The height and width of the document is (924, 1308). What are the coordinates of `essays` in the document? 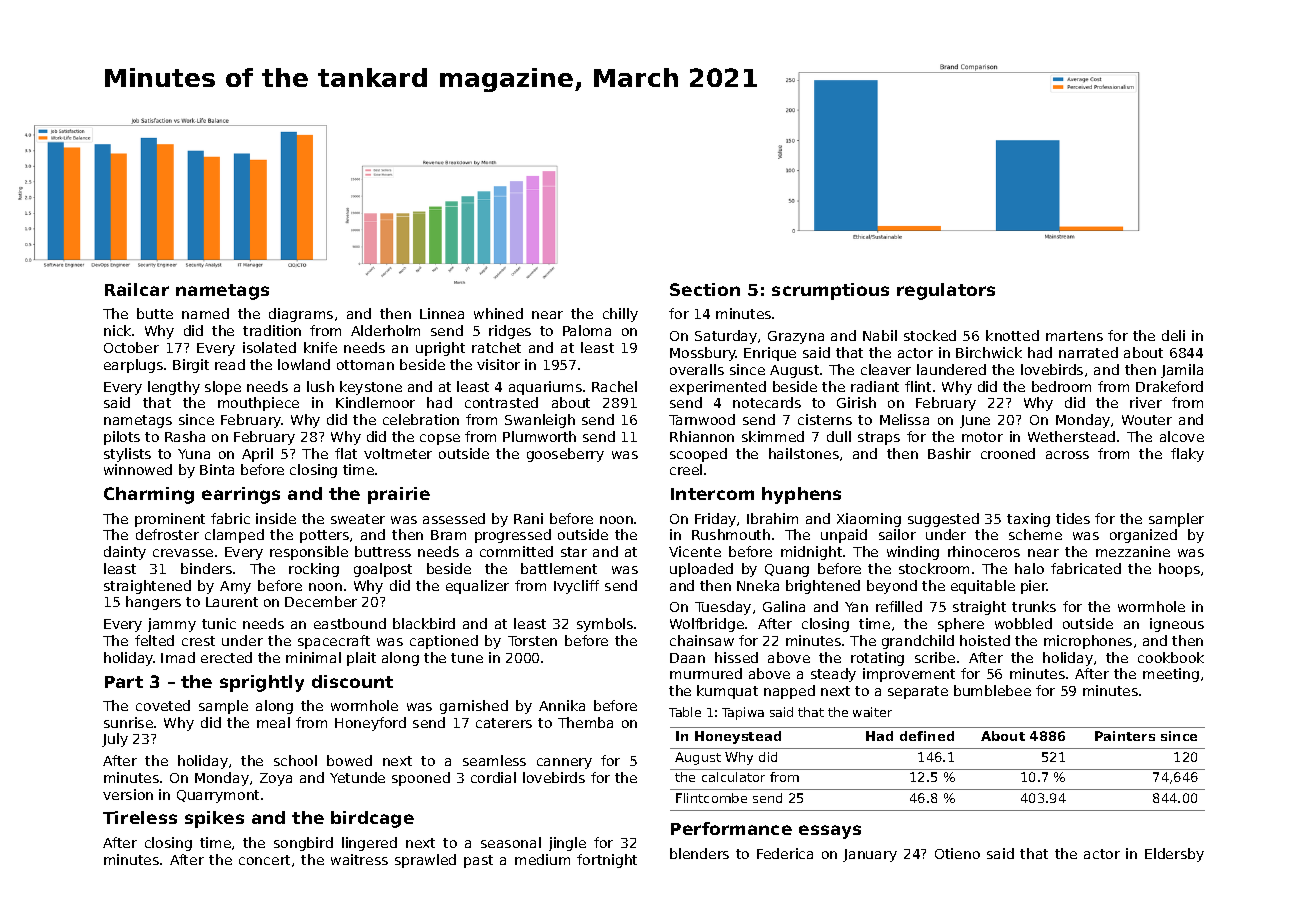 It's located at (830, 832).
